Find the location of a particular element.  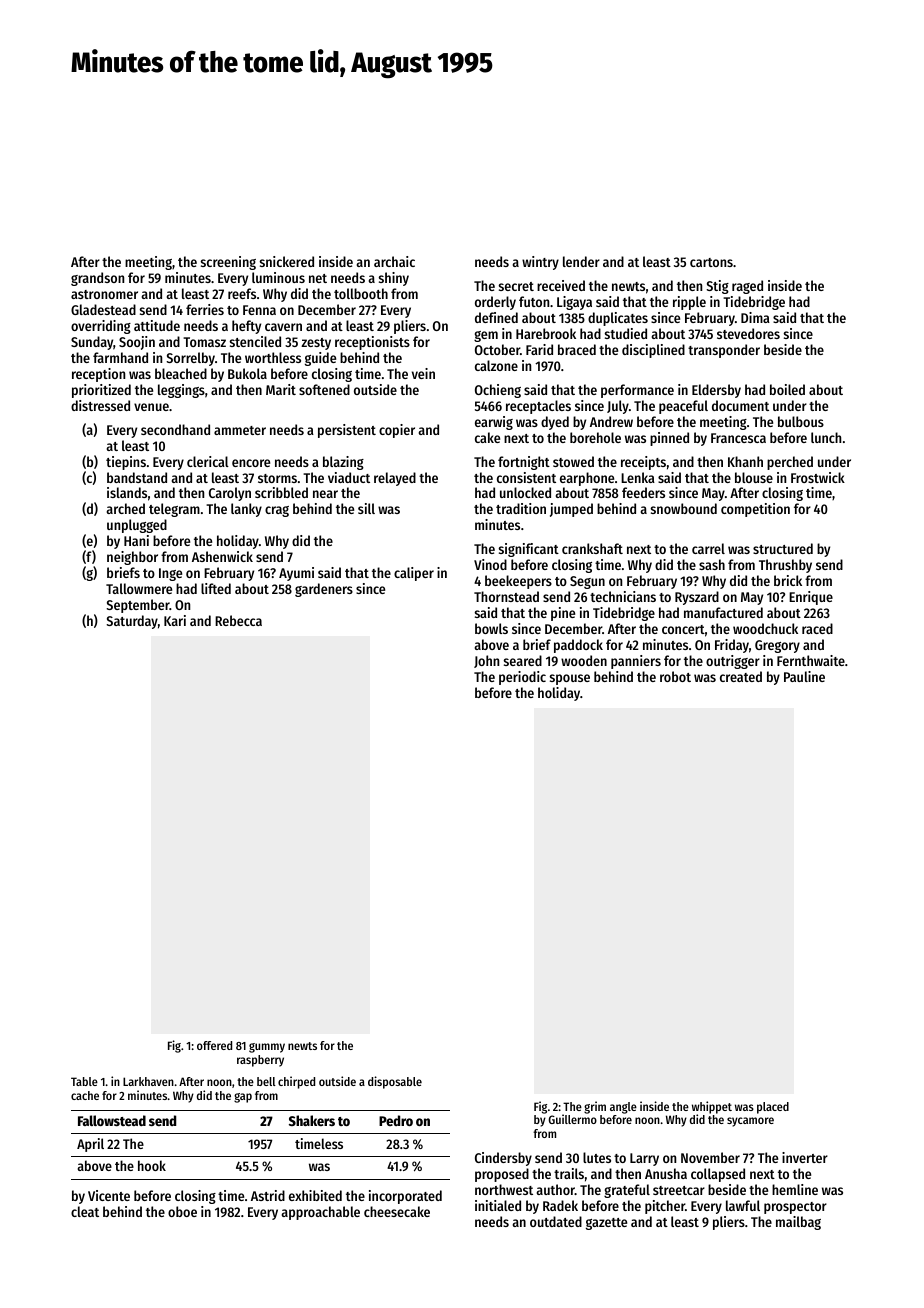

gummy is located at coordinates (267, 1048).
